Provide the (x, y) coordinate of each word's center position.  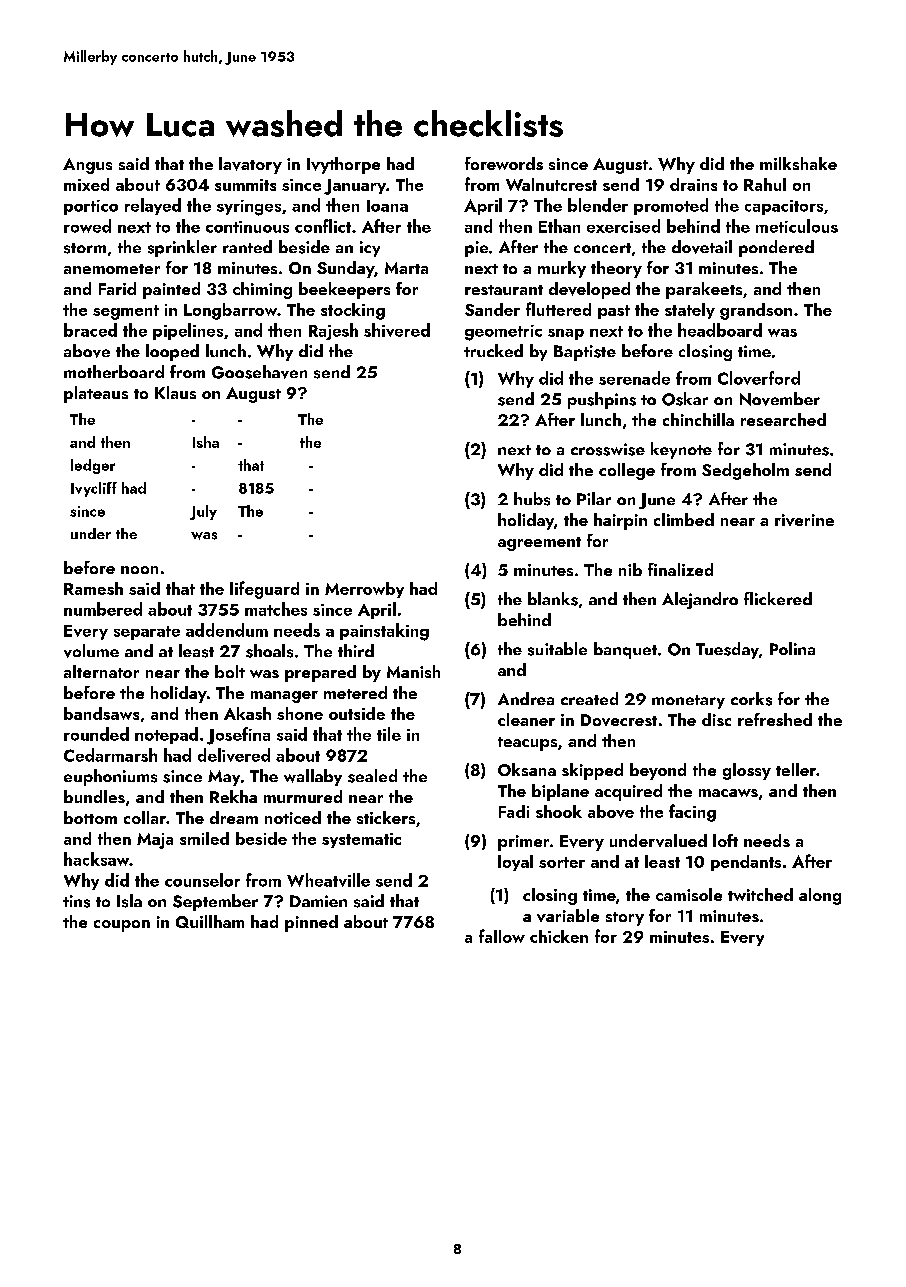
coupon (122, 926)
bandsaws (101, 713)
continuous (247, 227)
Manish (413, 671)
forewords (504, 163)
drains (693, 184)
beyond (658, 771)
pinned (311, 923)
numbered (103, 609)
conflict (323, 226)
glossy (747, 771)
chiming (262, 290)
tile (389, 734)
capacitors (784, 207)
